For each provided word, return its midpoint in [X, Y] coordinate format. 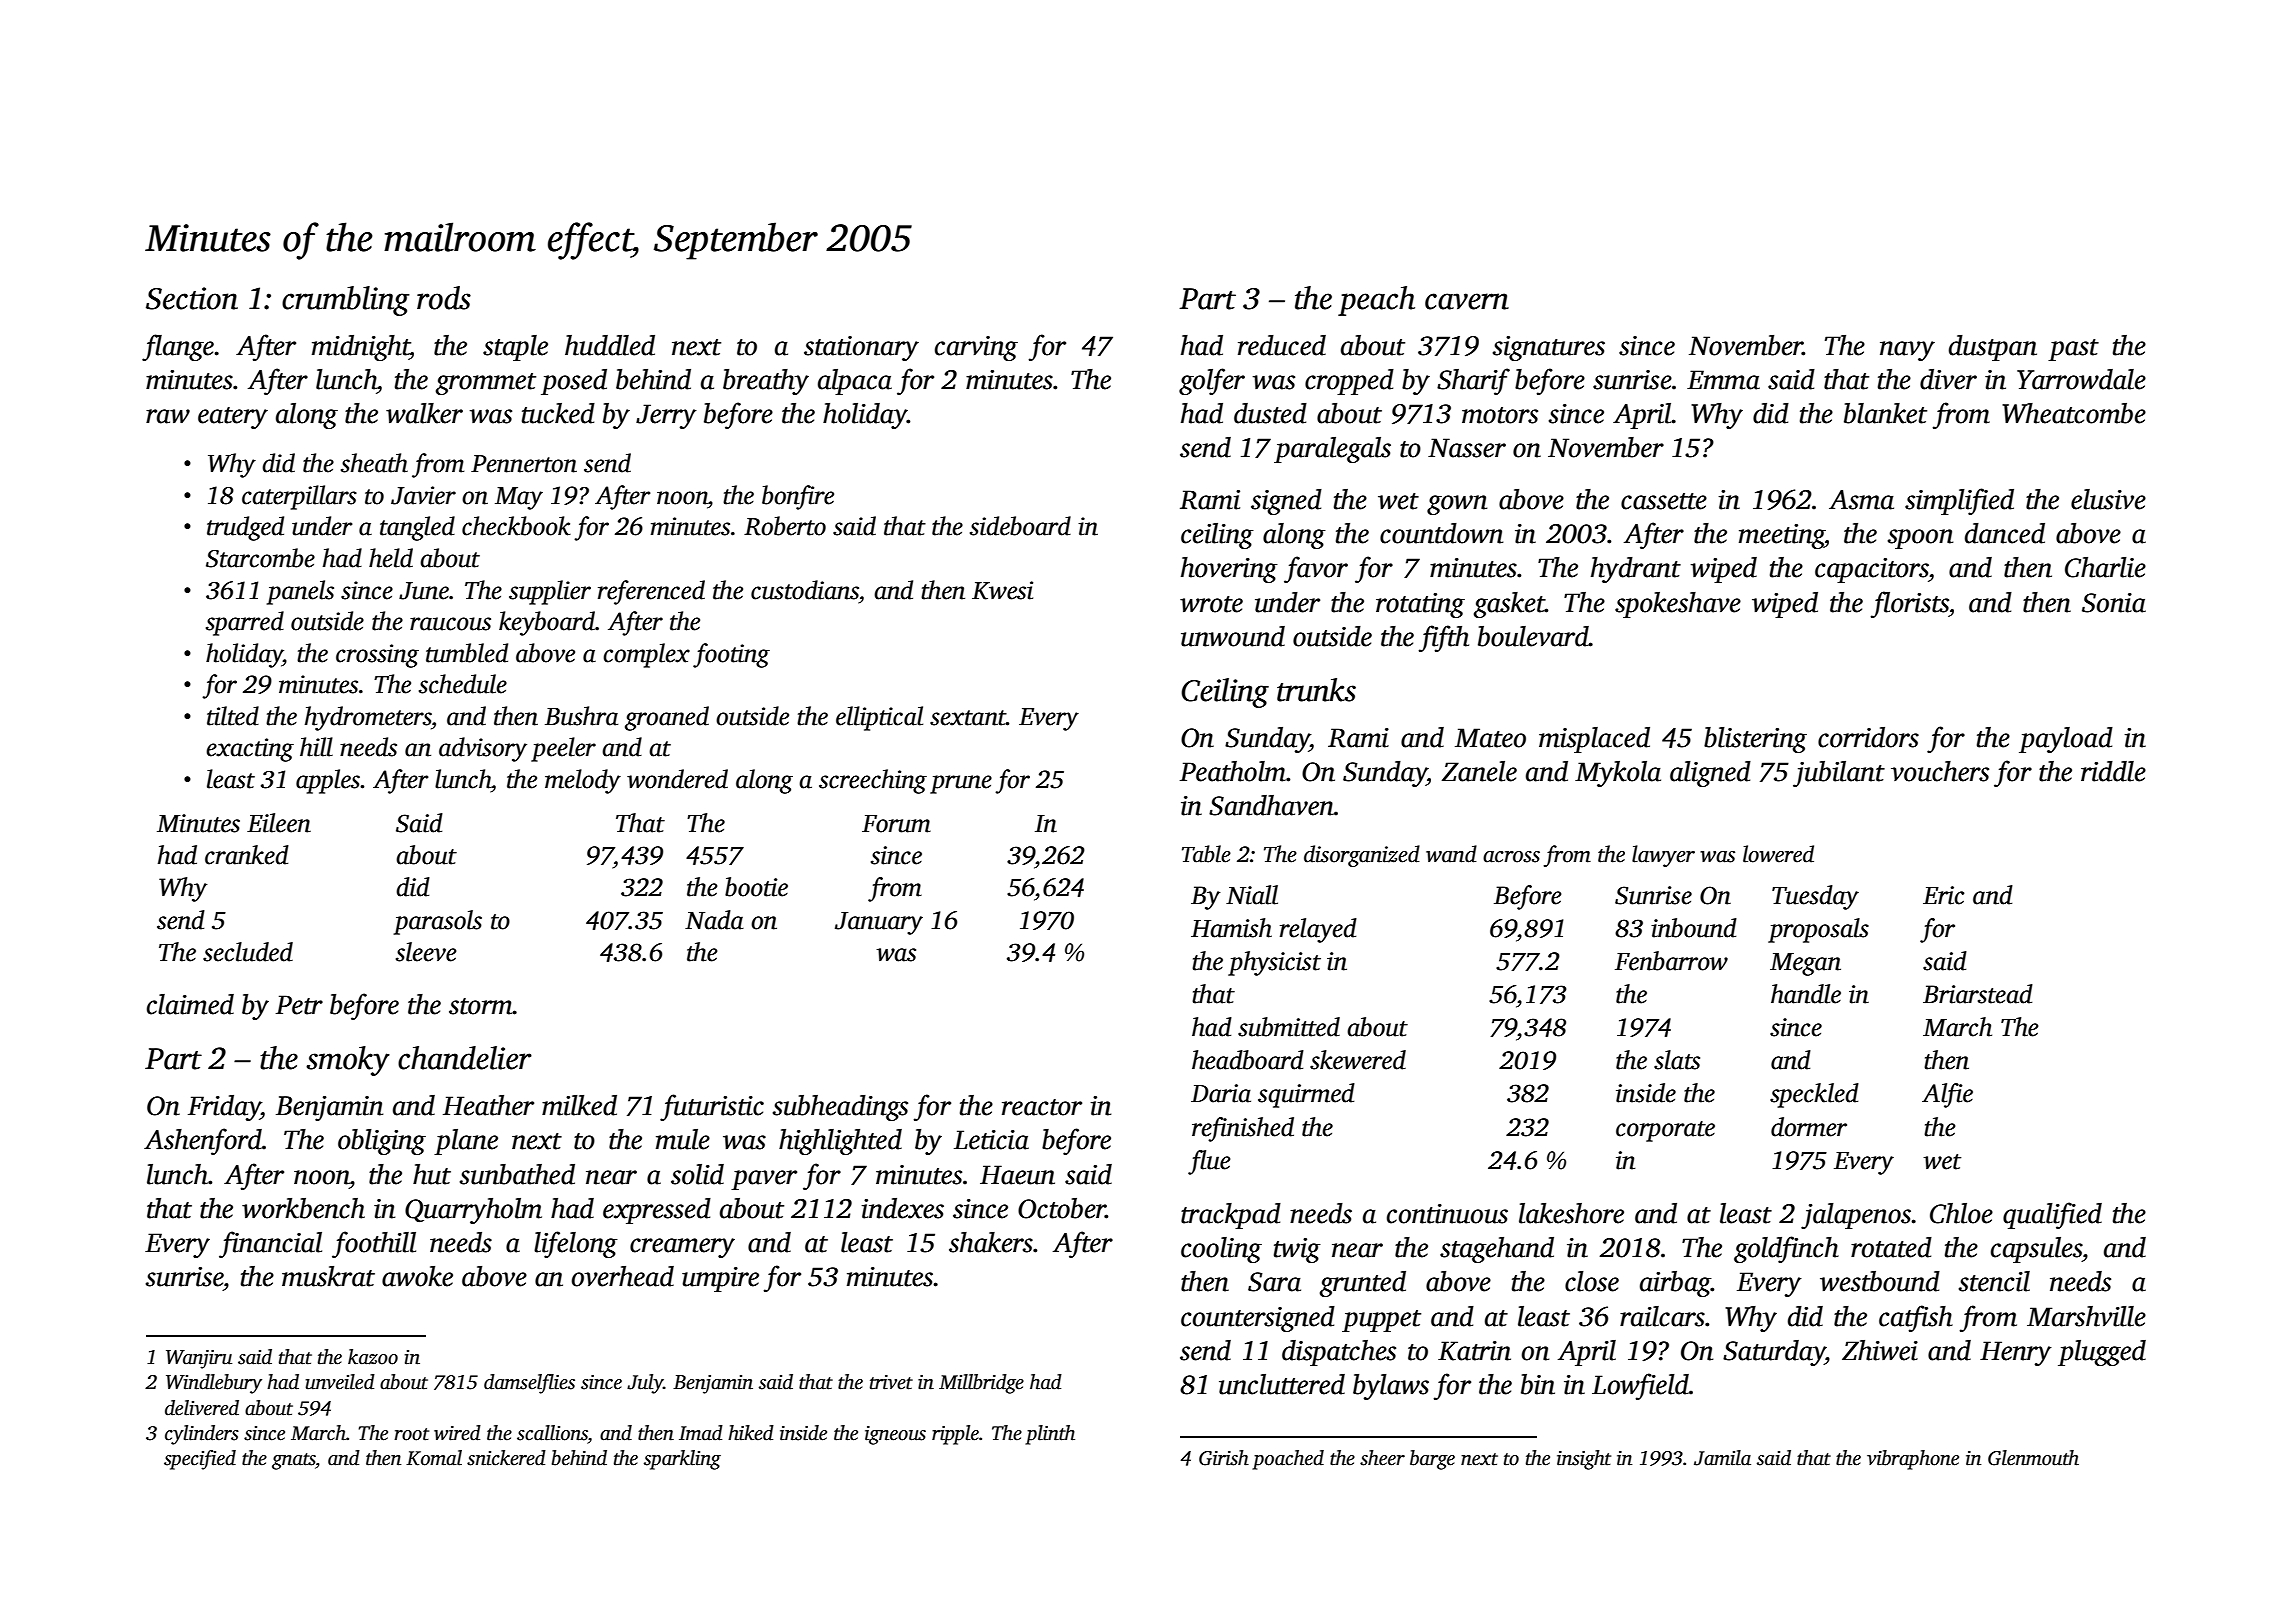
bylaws [1391, 1387]
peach [1376, 301]
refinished [1243, 1129]
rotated [1891, 1247]
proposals [1818, 930]
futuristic [712, 1107]
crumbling [346, 301]
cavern [1467, 301]
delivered [202, 1408]
